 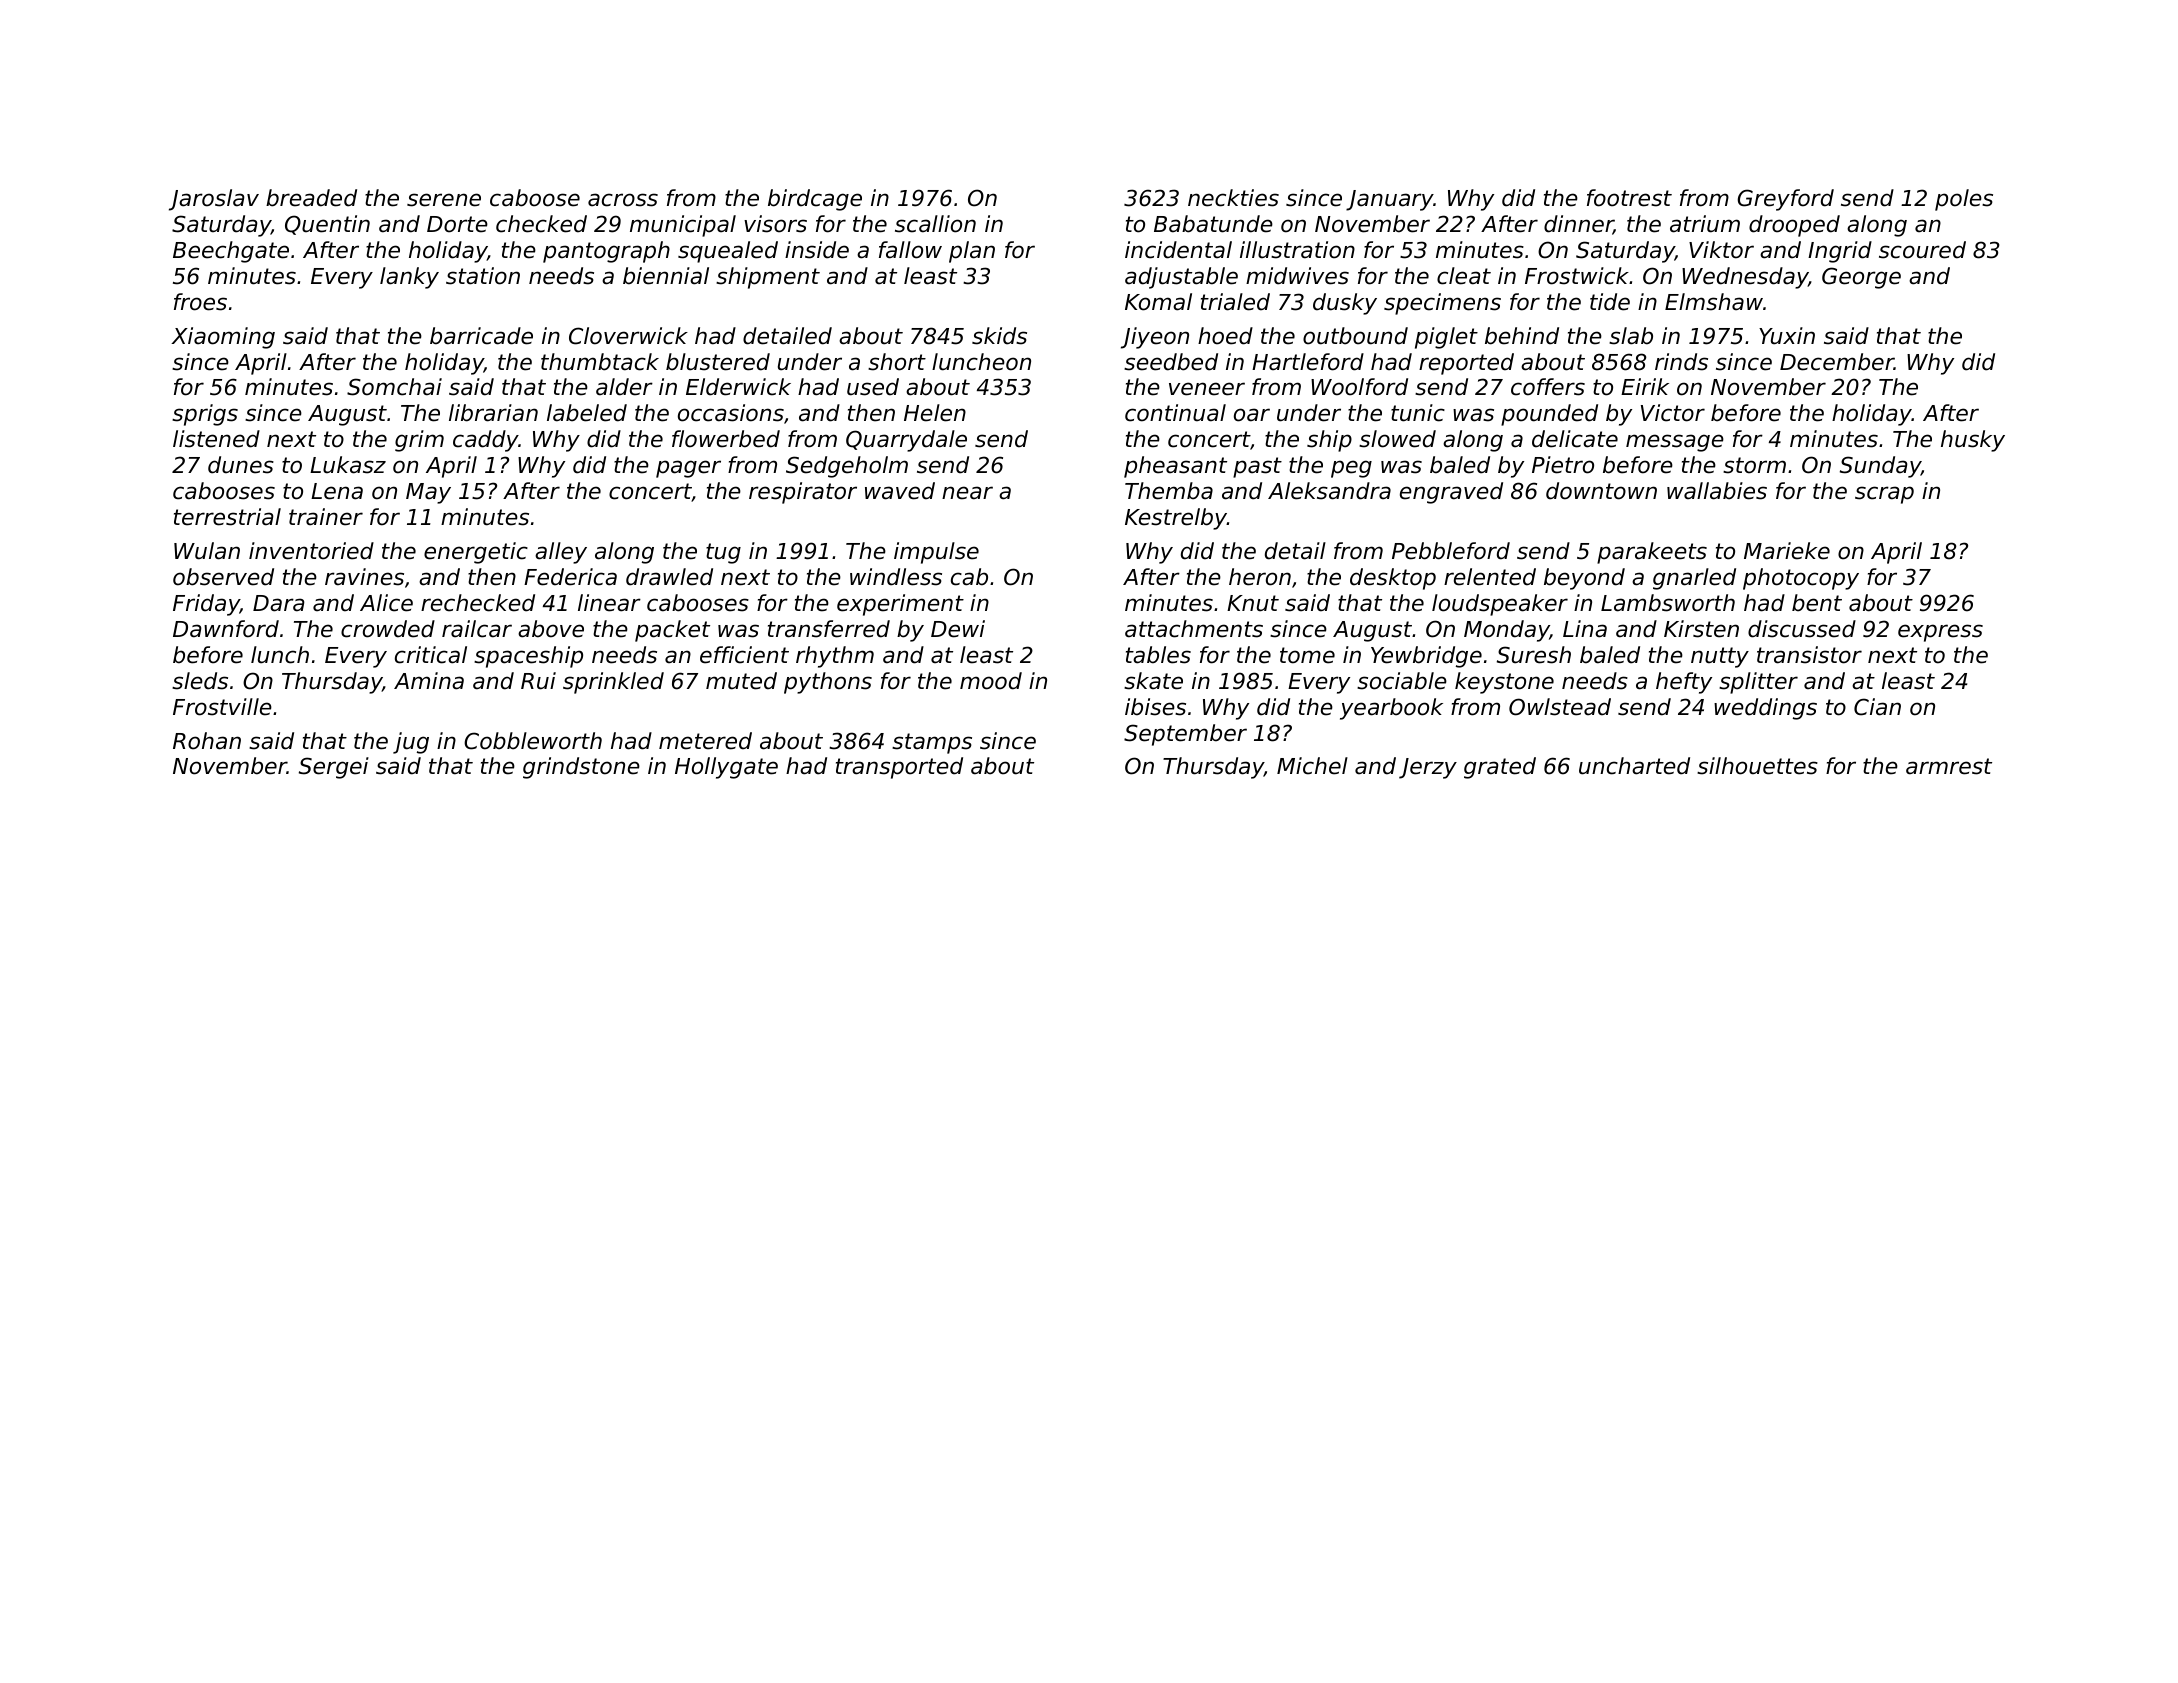 I want to click on grim, so click(x=419, y=441).
